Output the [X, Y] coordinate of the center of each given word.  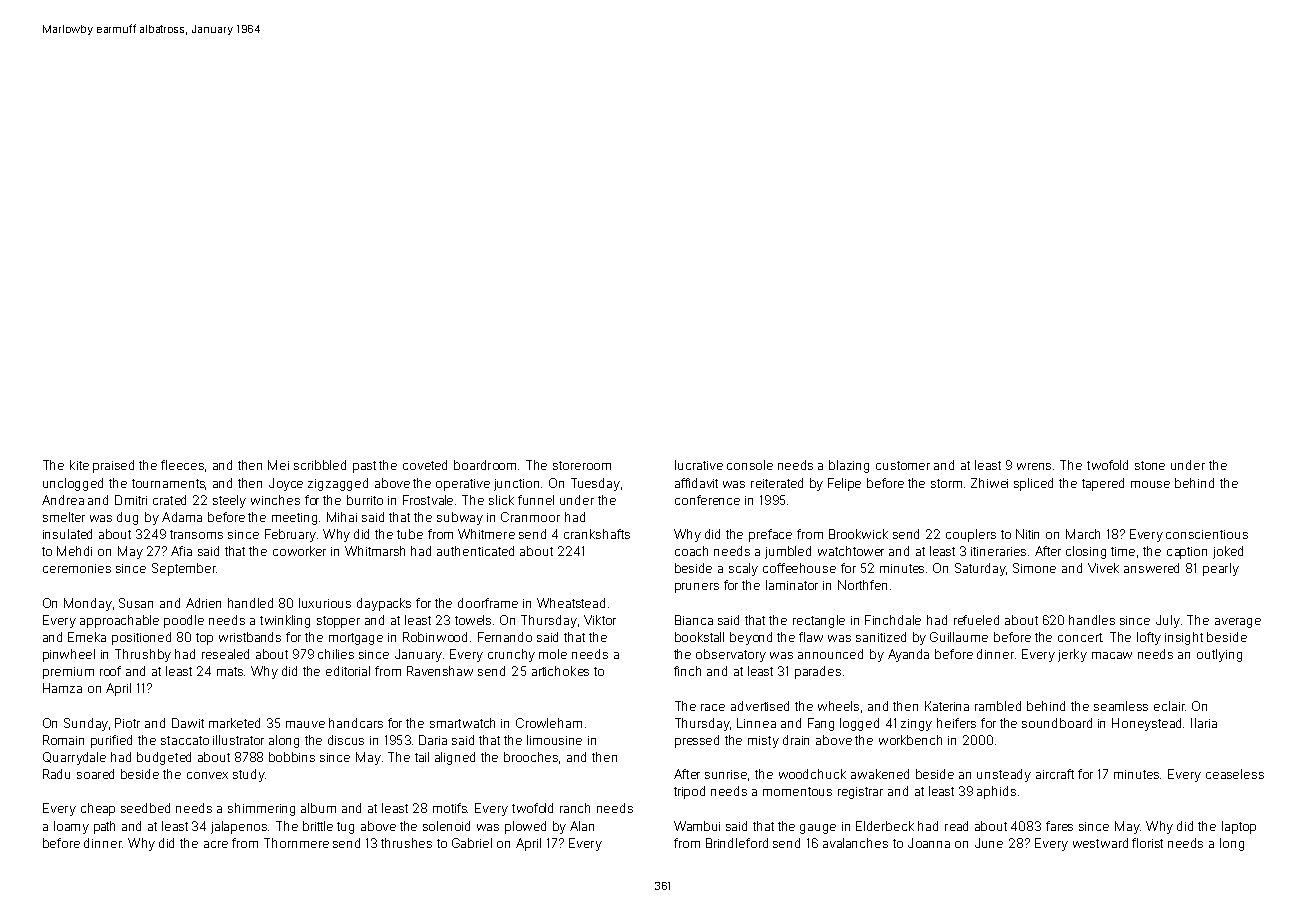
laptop [1239, 827]
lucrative [699, 465]
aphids [996, 792]
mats [230, 671]
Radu [56, 774]
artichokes [560, 671]
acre [216, 844]
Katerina [947, 706]
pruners [697, 588]
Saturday [980, 569]
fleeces [182, 465]
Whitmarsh [375, 551]
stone [1150, 465]
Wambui [697, 826]
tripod [689, 792]
